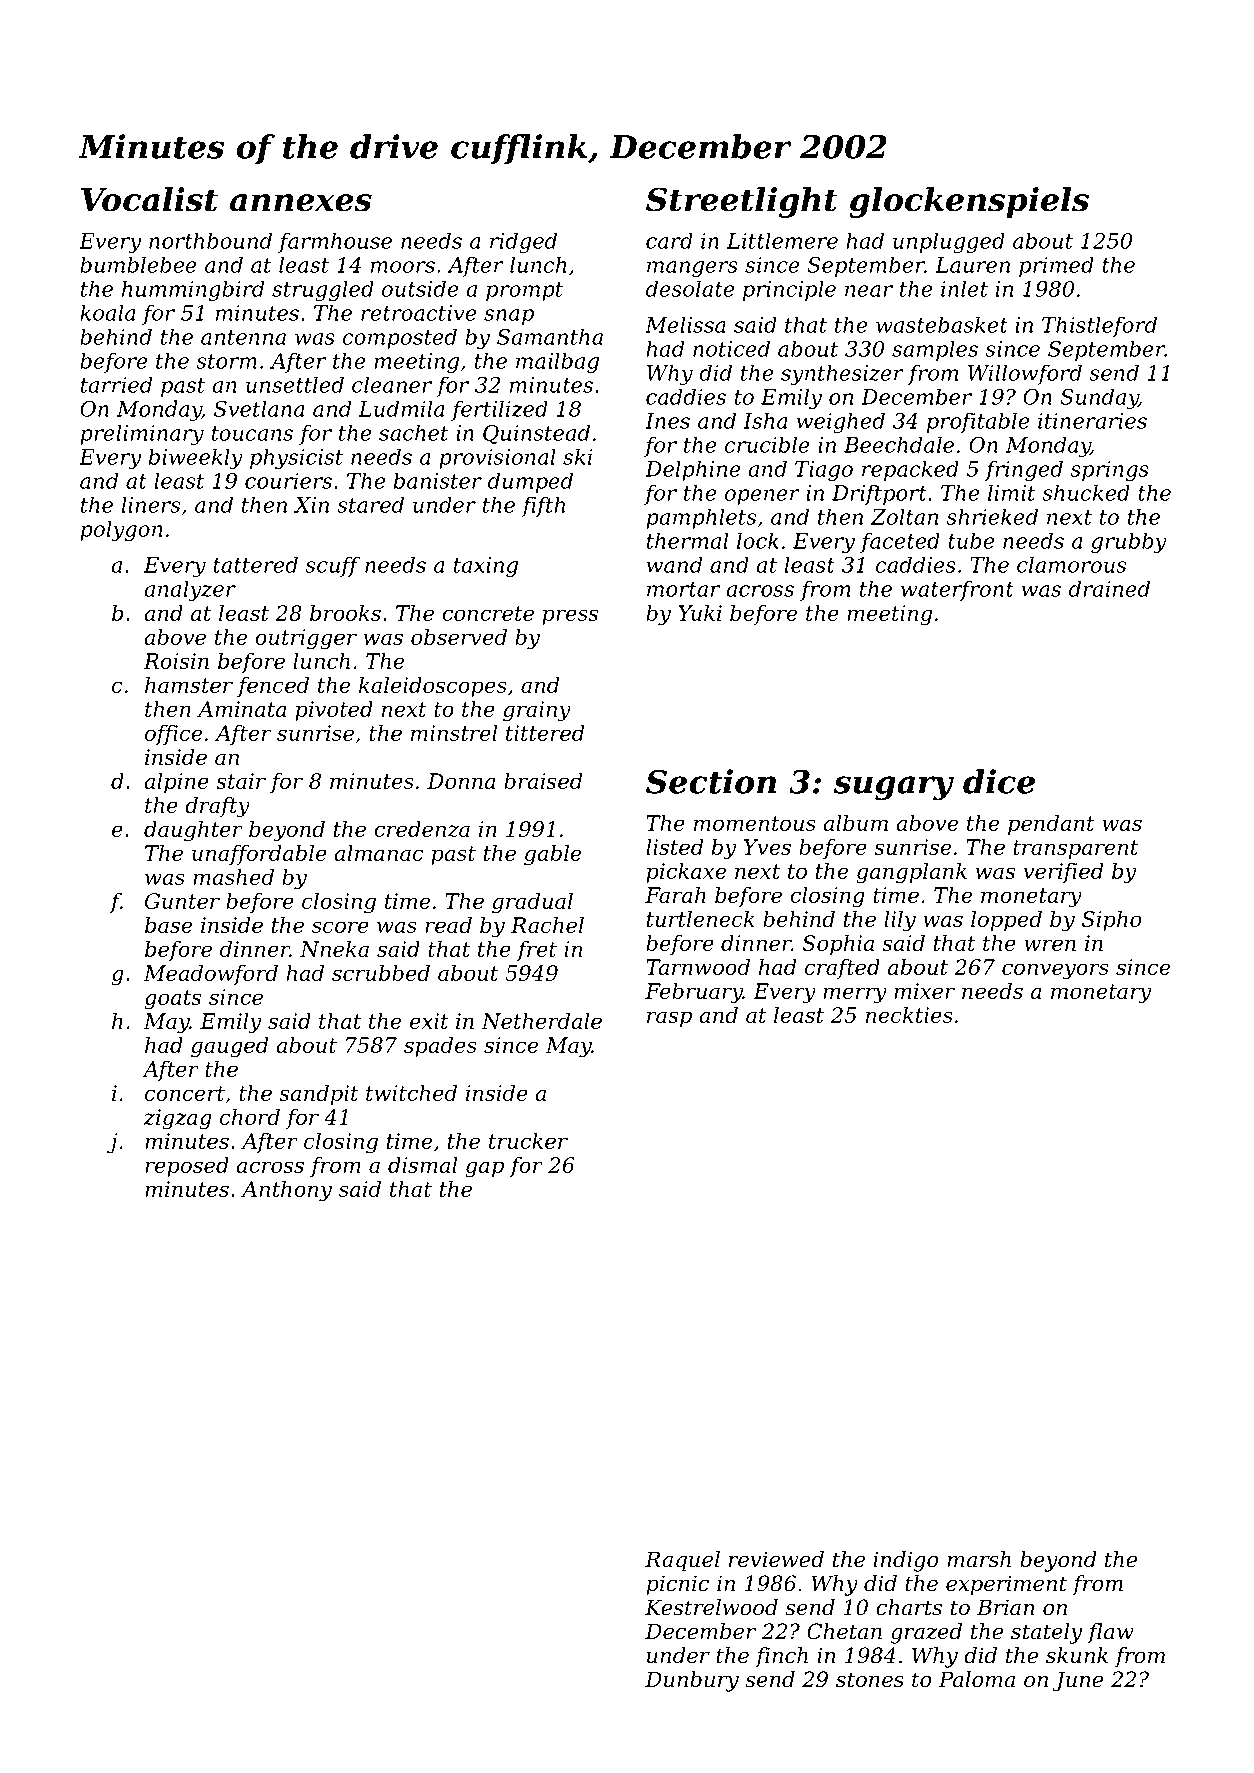  What do you see at coordinates (977, 1679) in the document?
I see `Paloma` at bounding box center [977, 1679].
